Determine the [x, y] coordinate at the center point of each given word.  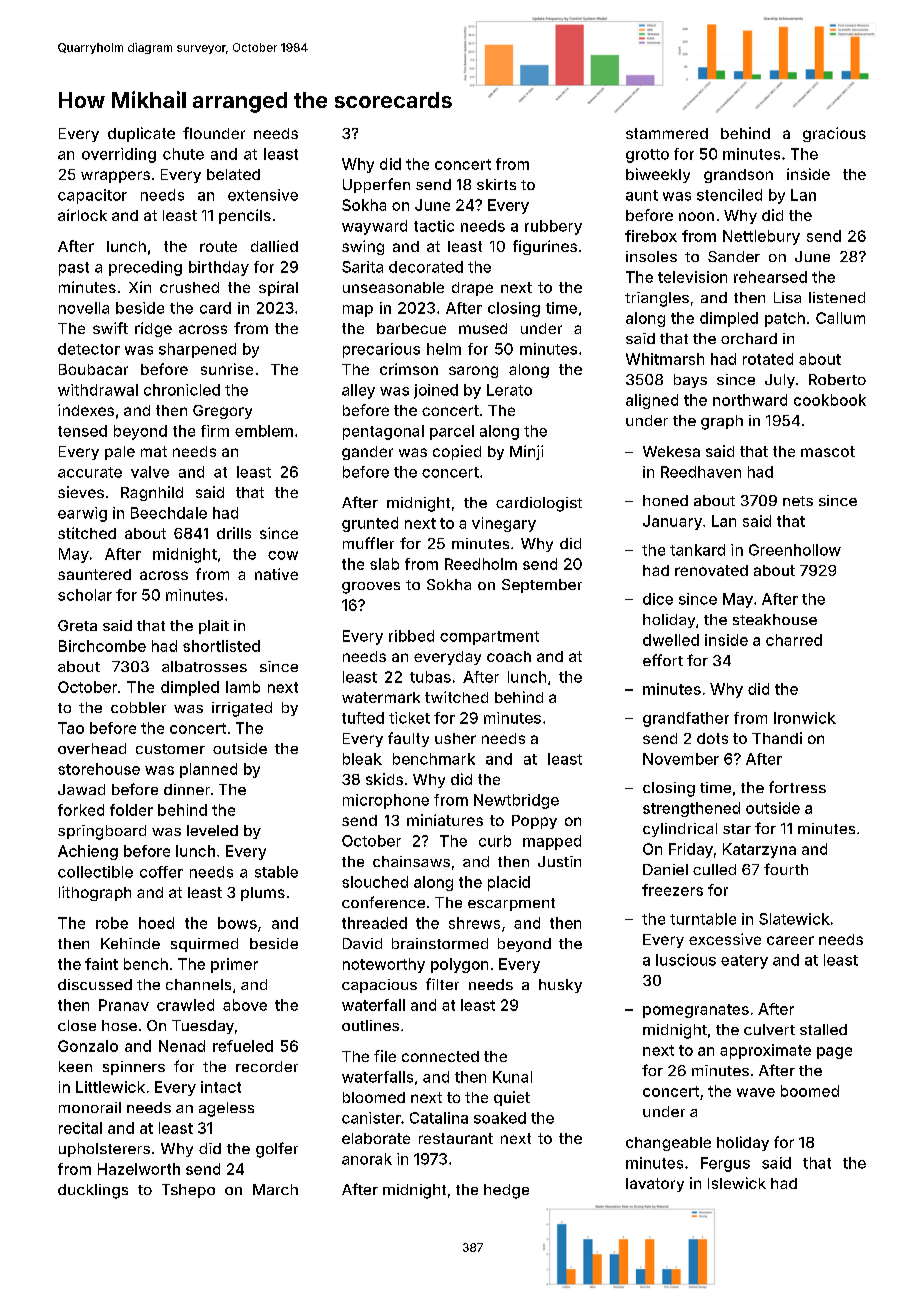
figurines [545, 247]
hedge [506, 1191]
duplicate [141, 134]
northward [750, 400]
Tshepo [188, 1191]
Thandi [777, 738]
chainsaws [411, 861]
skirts [496, 184]
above [245, 1005]
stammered [667, 133]
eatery [744, 962]
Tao [71, 728]
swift [110, 328]
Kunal [512, 1077]
